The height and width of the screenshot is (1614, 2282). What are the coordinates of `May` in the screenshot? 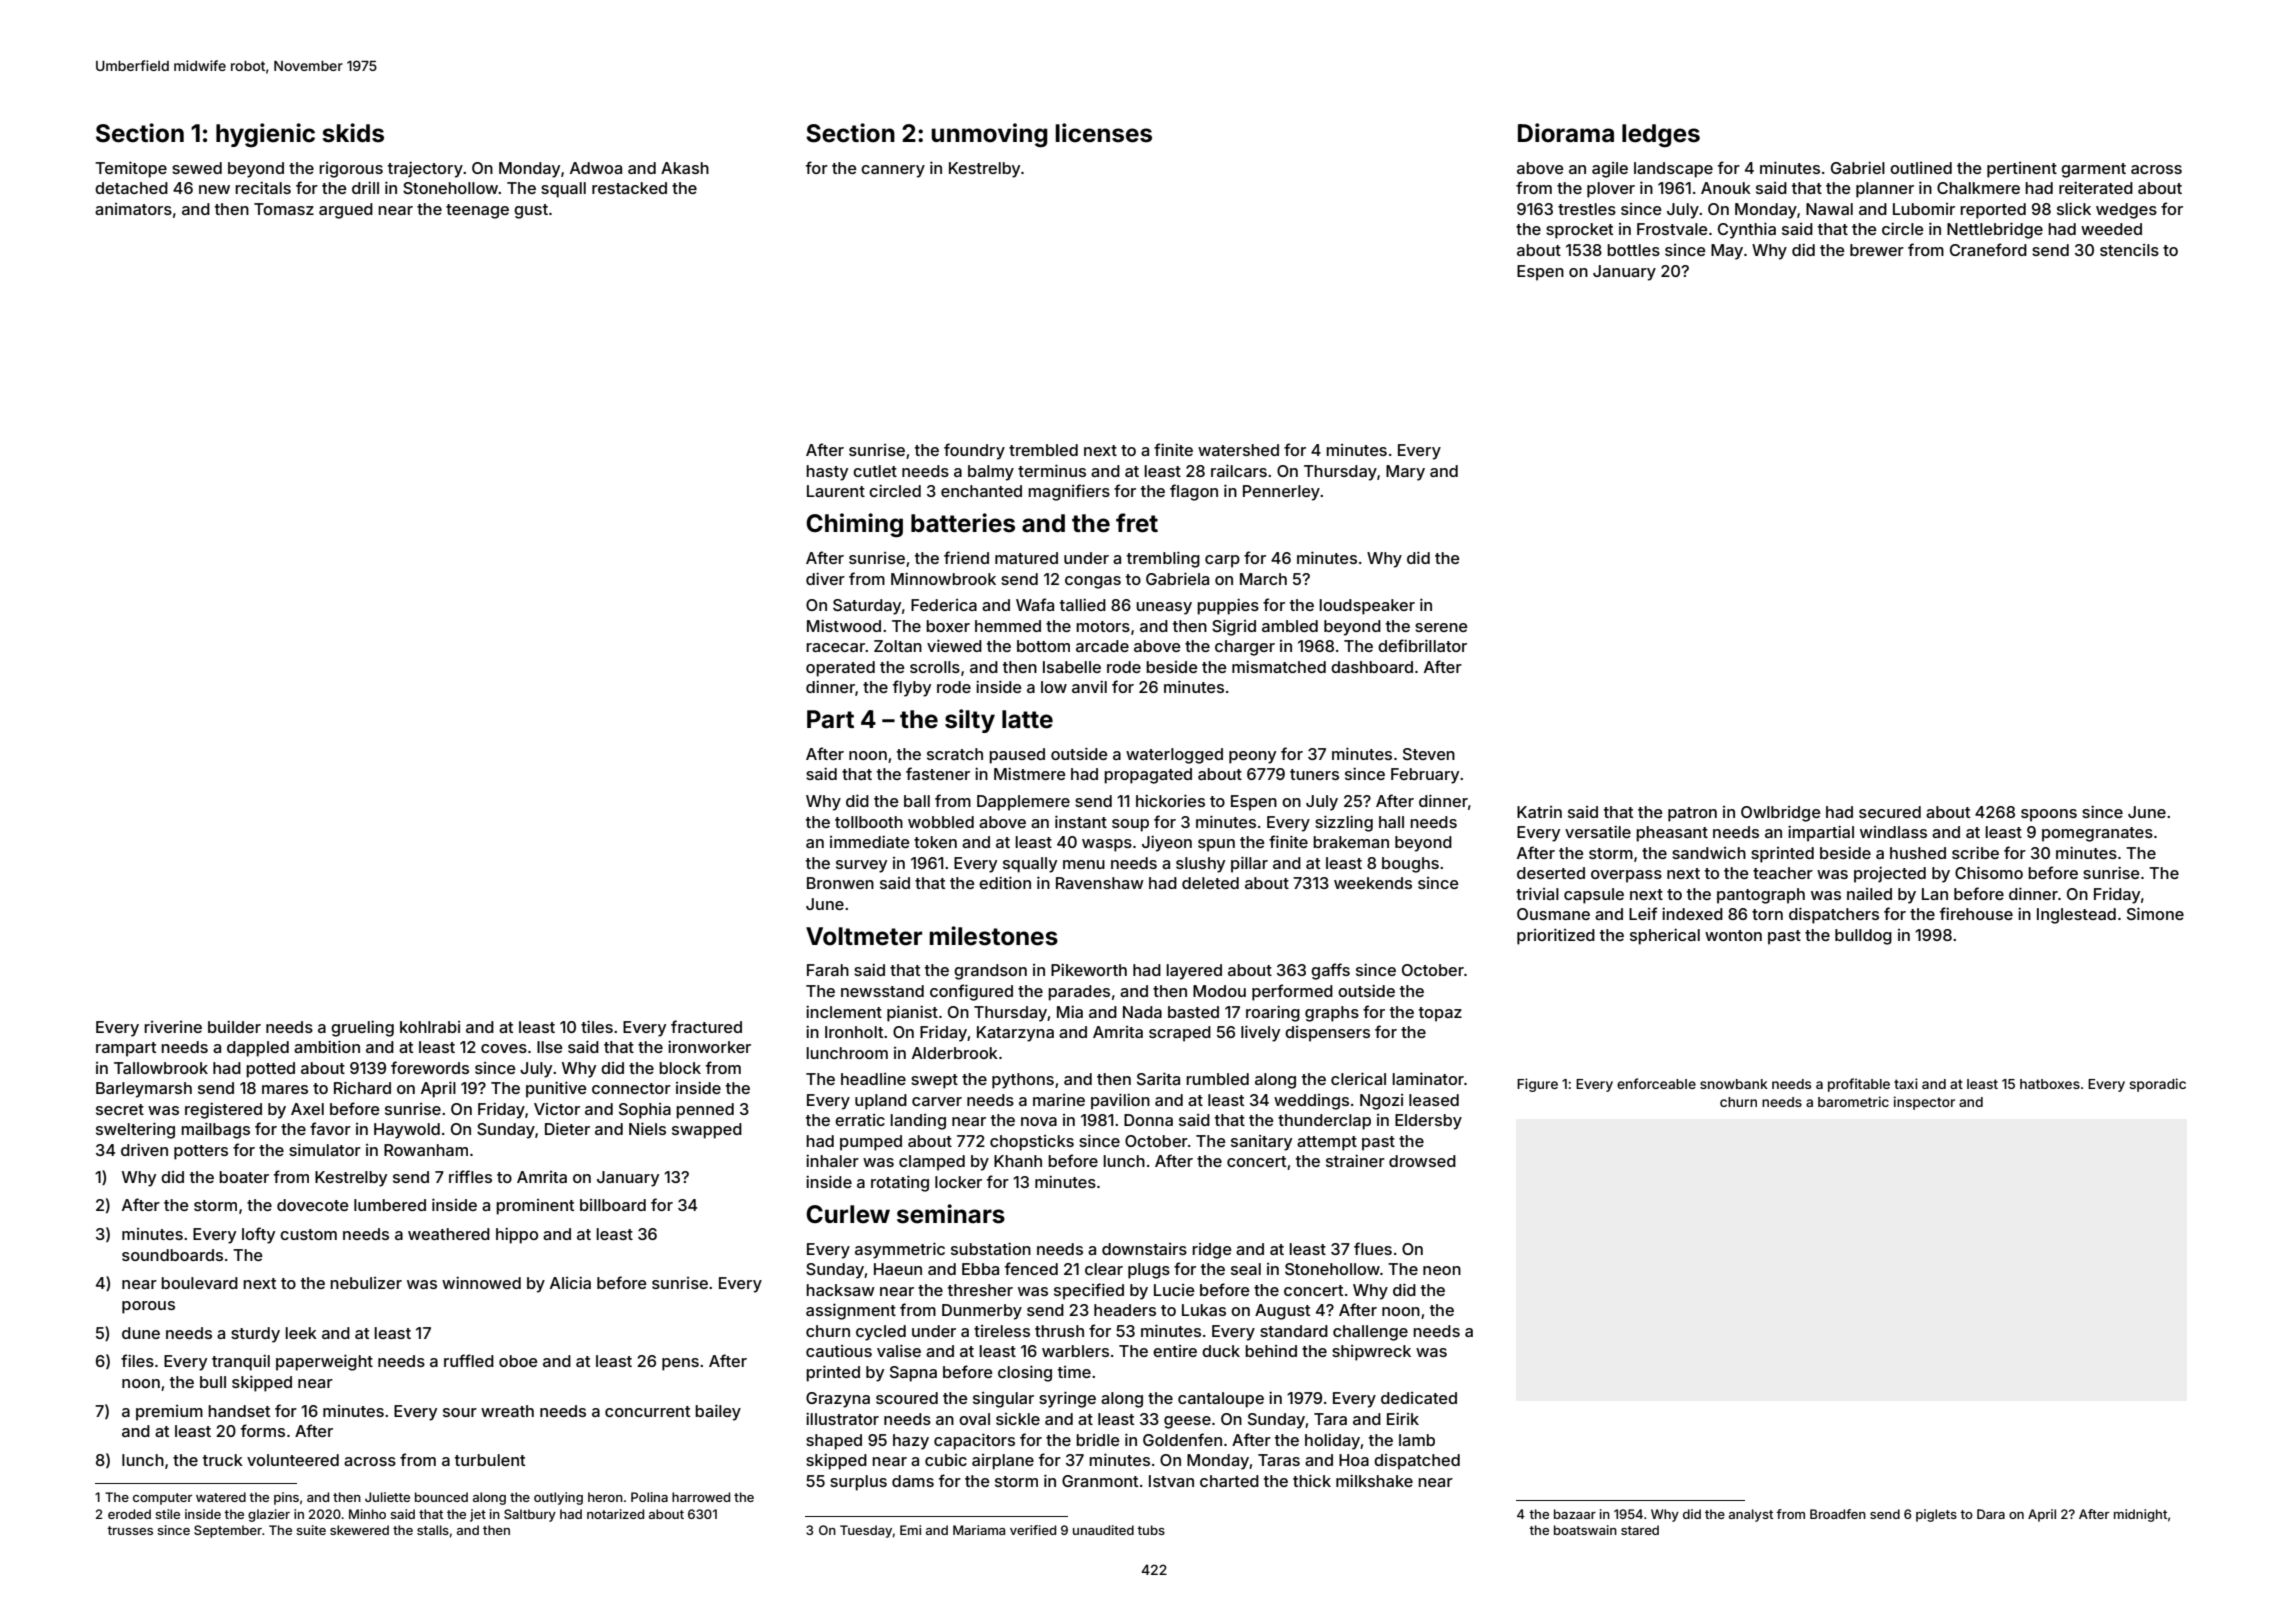 It's located at (1727, 252).
